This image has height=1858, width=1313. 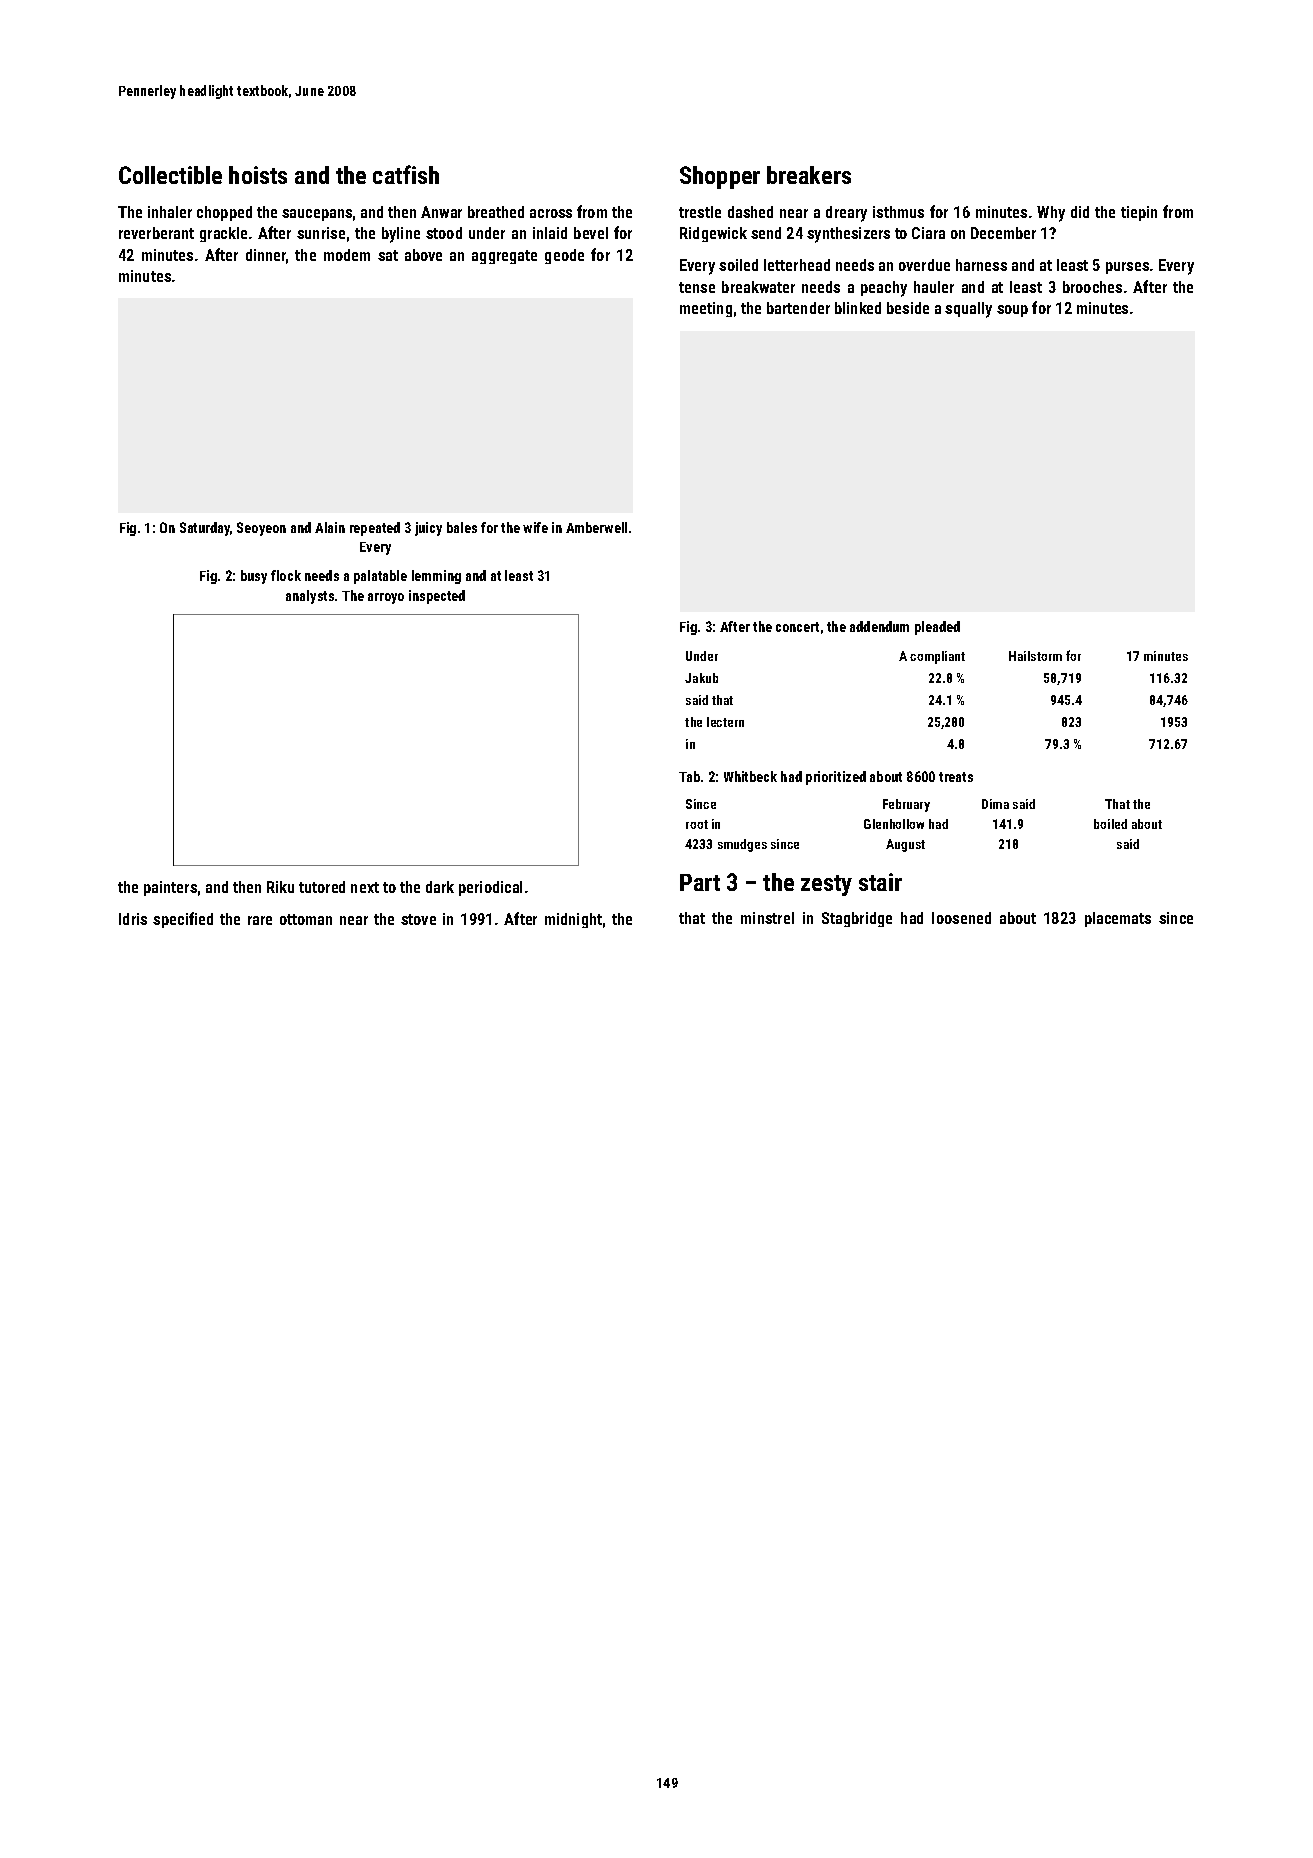 I want to click on brooches, so click(x=1092, y=287).
